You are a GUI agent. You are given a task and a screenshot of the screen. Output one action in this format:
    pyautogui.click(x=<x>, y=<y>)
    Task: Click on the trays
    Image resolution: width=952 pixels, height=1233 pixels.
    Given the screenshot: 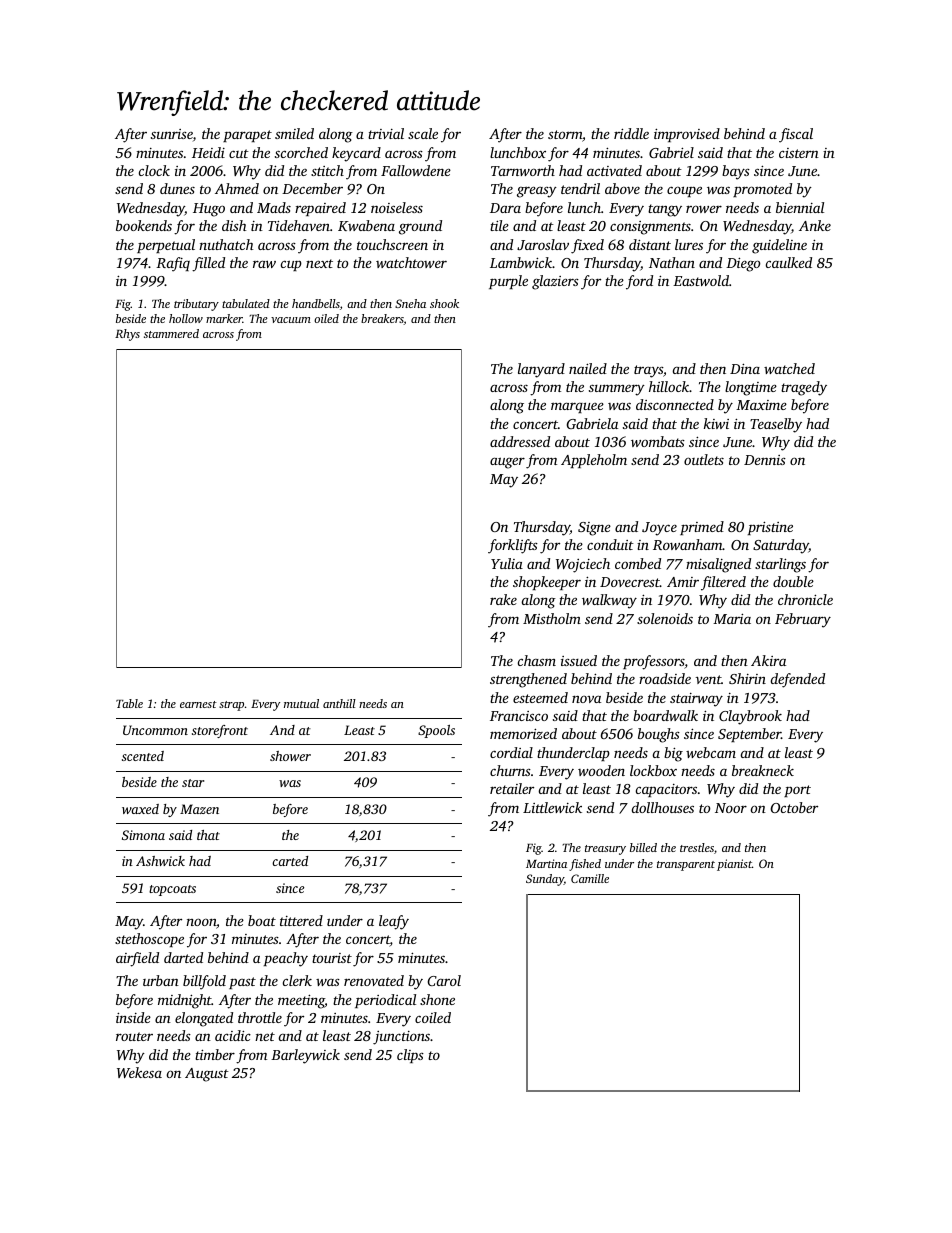 What is the action you would take?
    pyautogui.click(x=648, y=371)
